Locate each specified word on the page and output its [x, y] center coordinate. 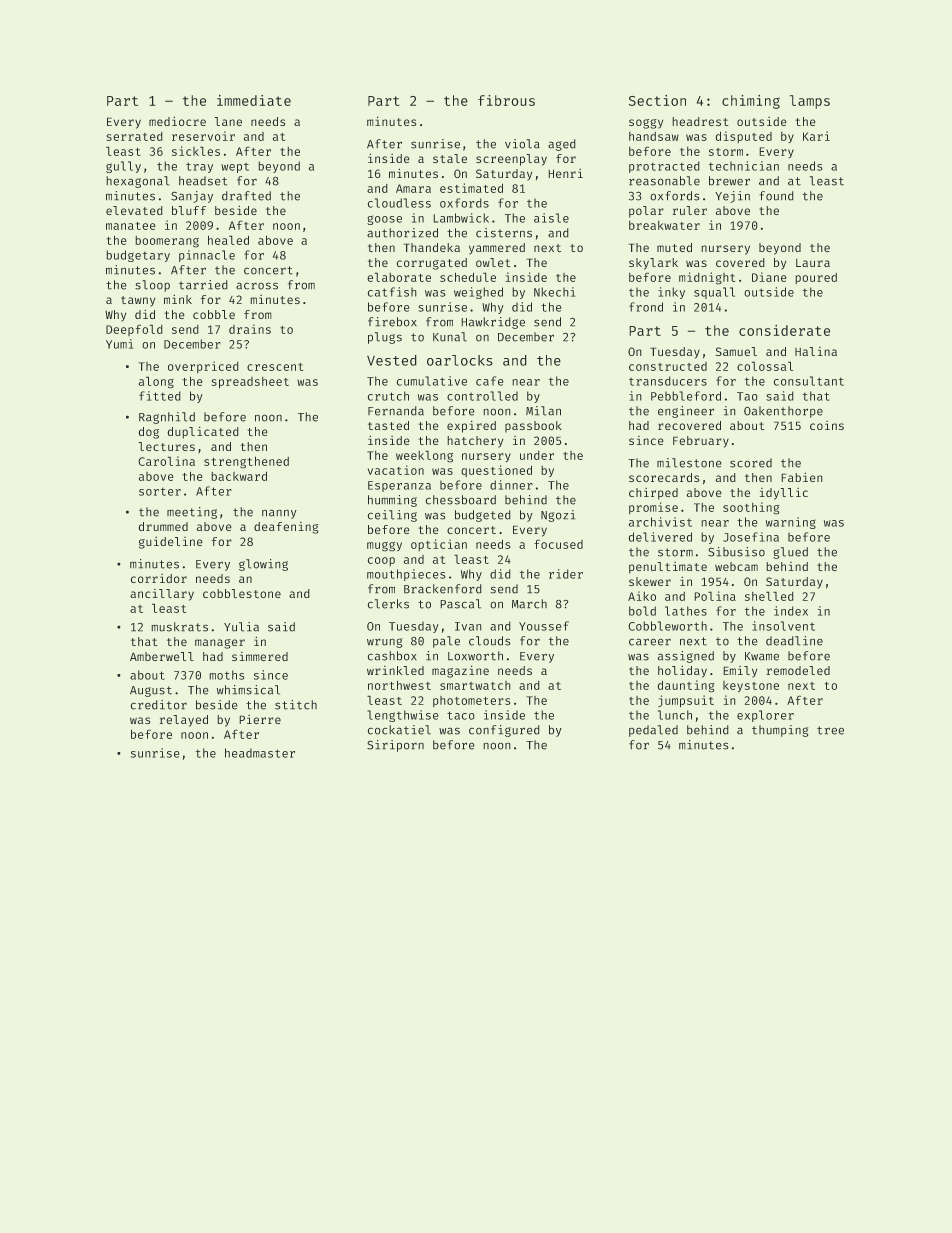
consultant [809, 381]
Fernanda [396, 411]
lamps [810, 102]
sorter [160, 492]
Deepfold [134, 330]
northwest [399, 685]
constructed [668, 366]
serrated [134, 136]
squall [714, 293]
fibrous [506, 100]
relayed [184, 721]
